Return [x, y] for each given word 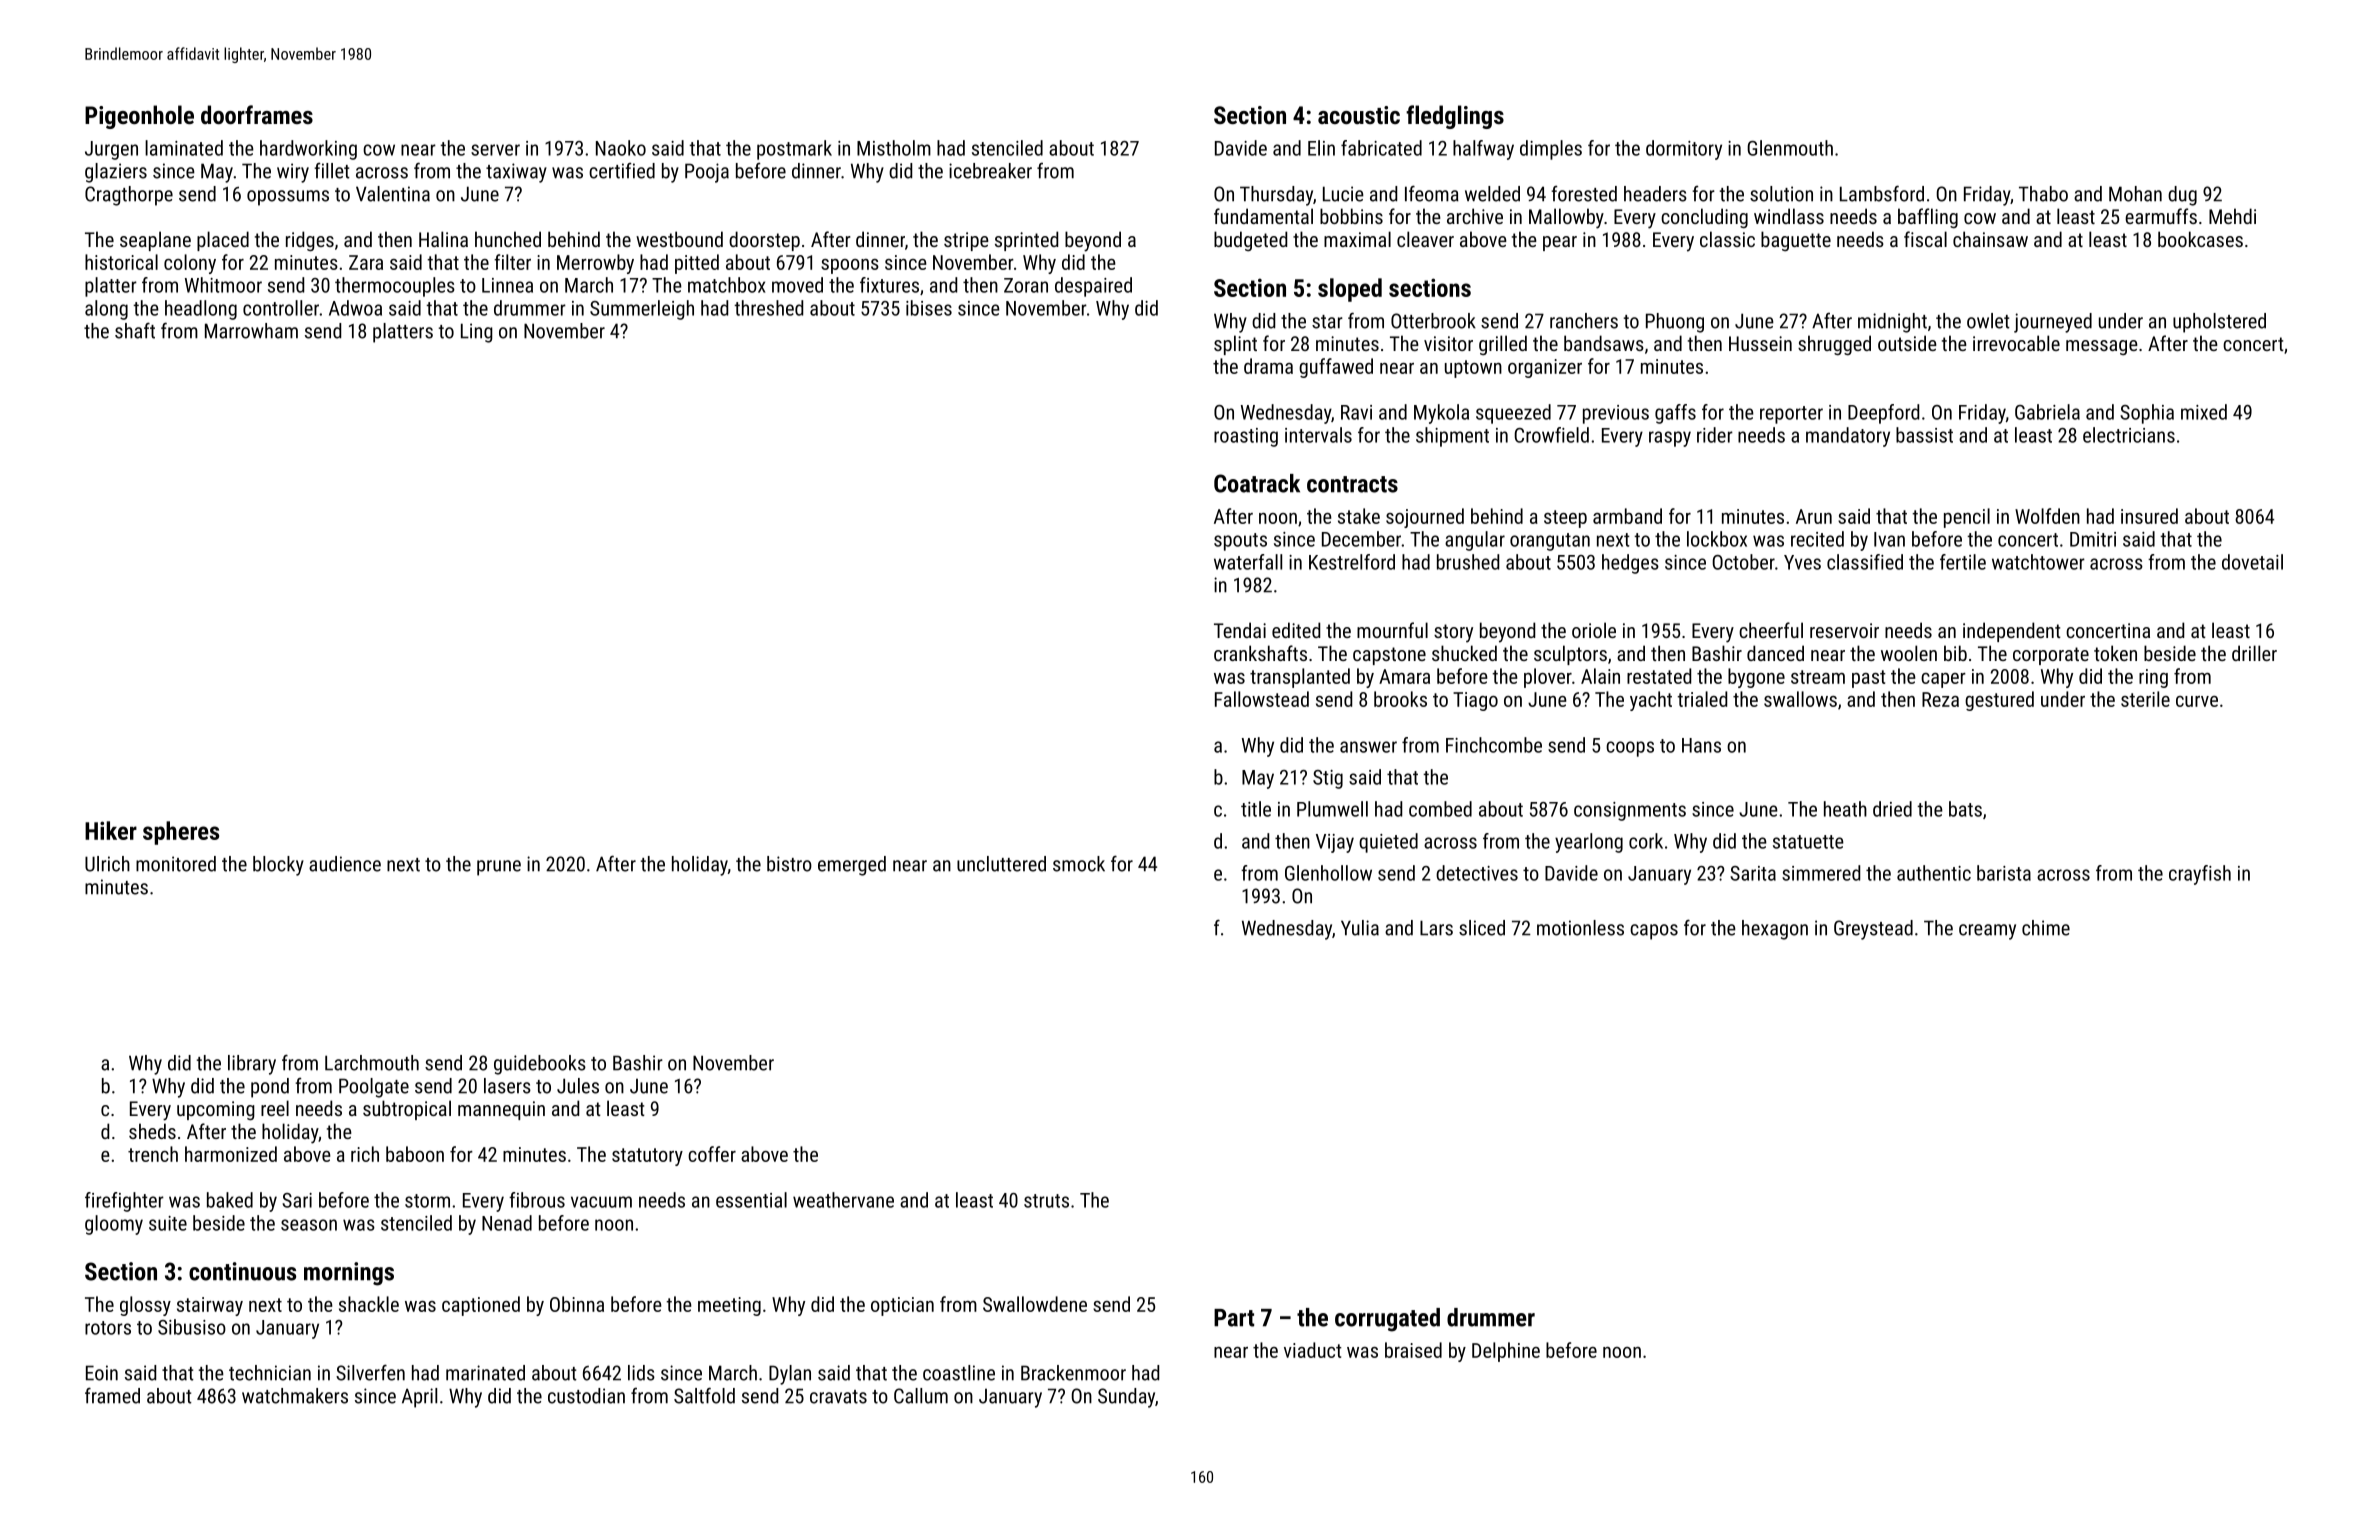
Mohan [2135, 194]
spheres [181, 833]
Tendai [1240, 630]
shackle [369, 1304]
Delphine [1506, 1352]
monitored [176, 864]
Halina [443, 239]
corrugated [1387, 1320]
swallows [1800, 699]
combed [1440, 809]
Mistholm [894, 148]
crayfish [2200, 875]
